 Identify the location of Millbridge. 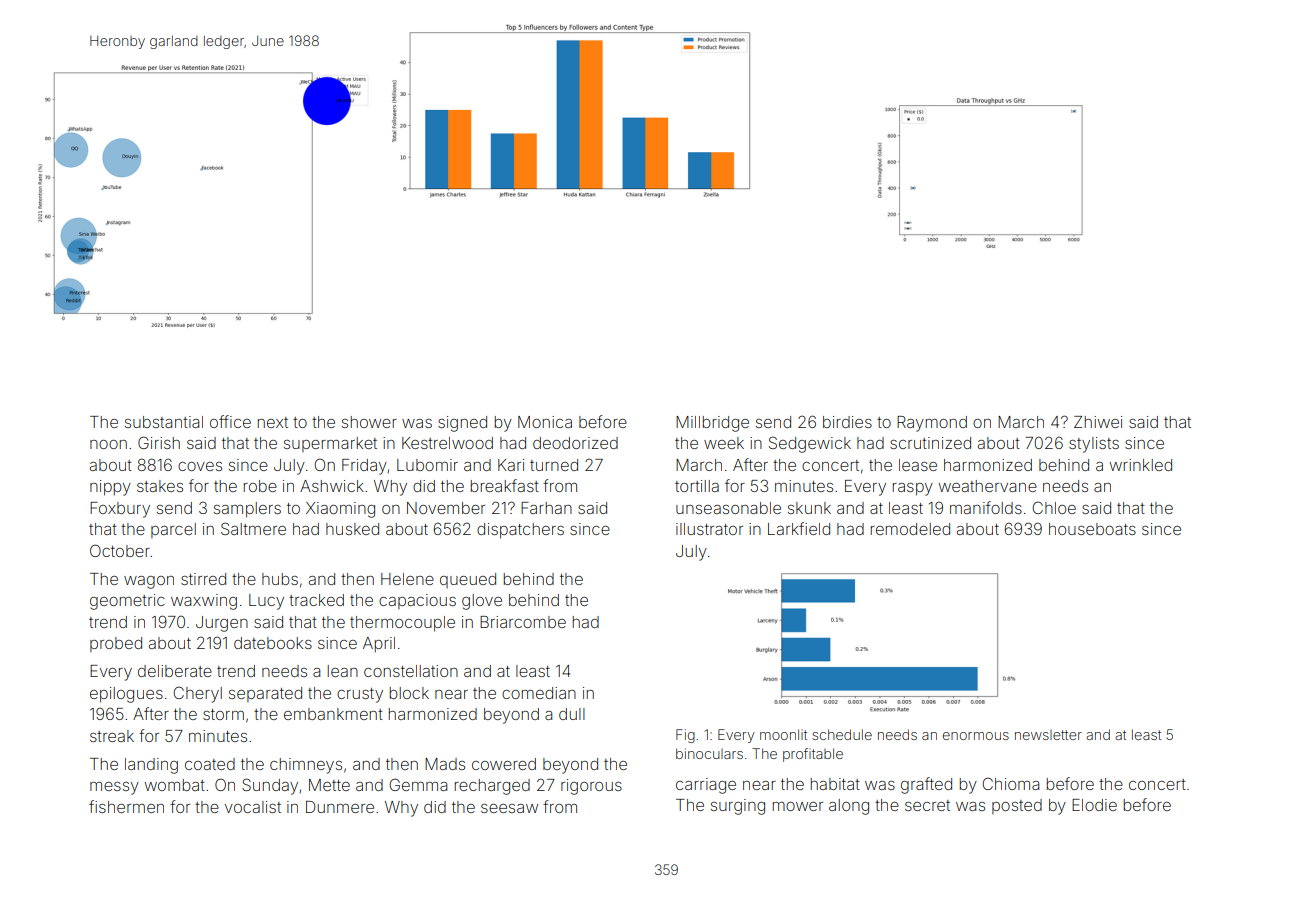
(712, 424).
